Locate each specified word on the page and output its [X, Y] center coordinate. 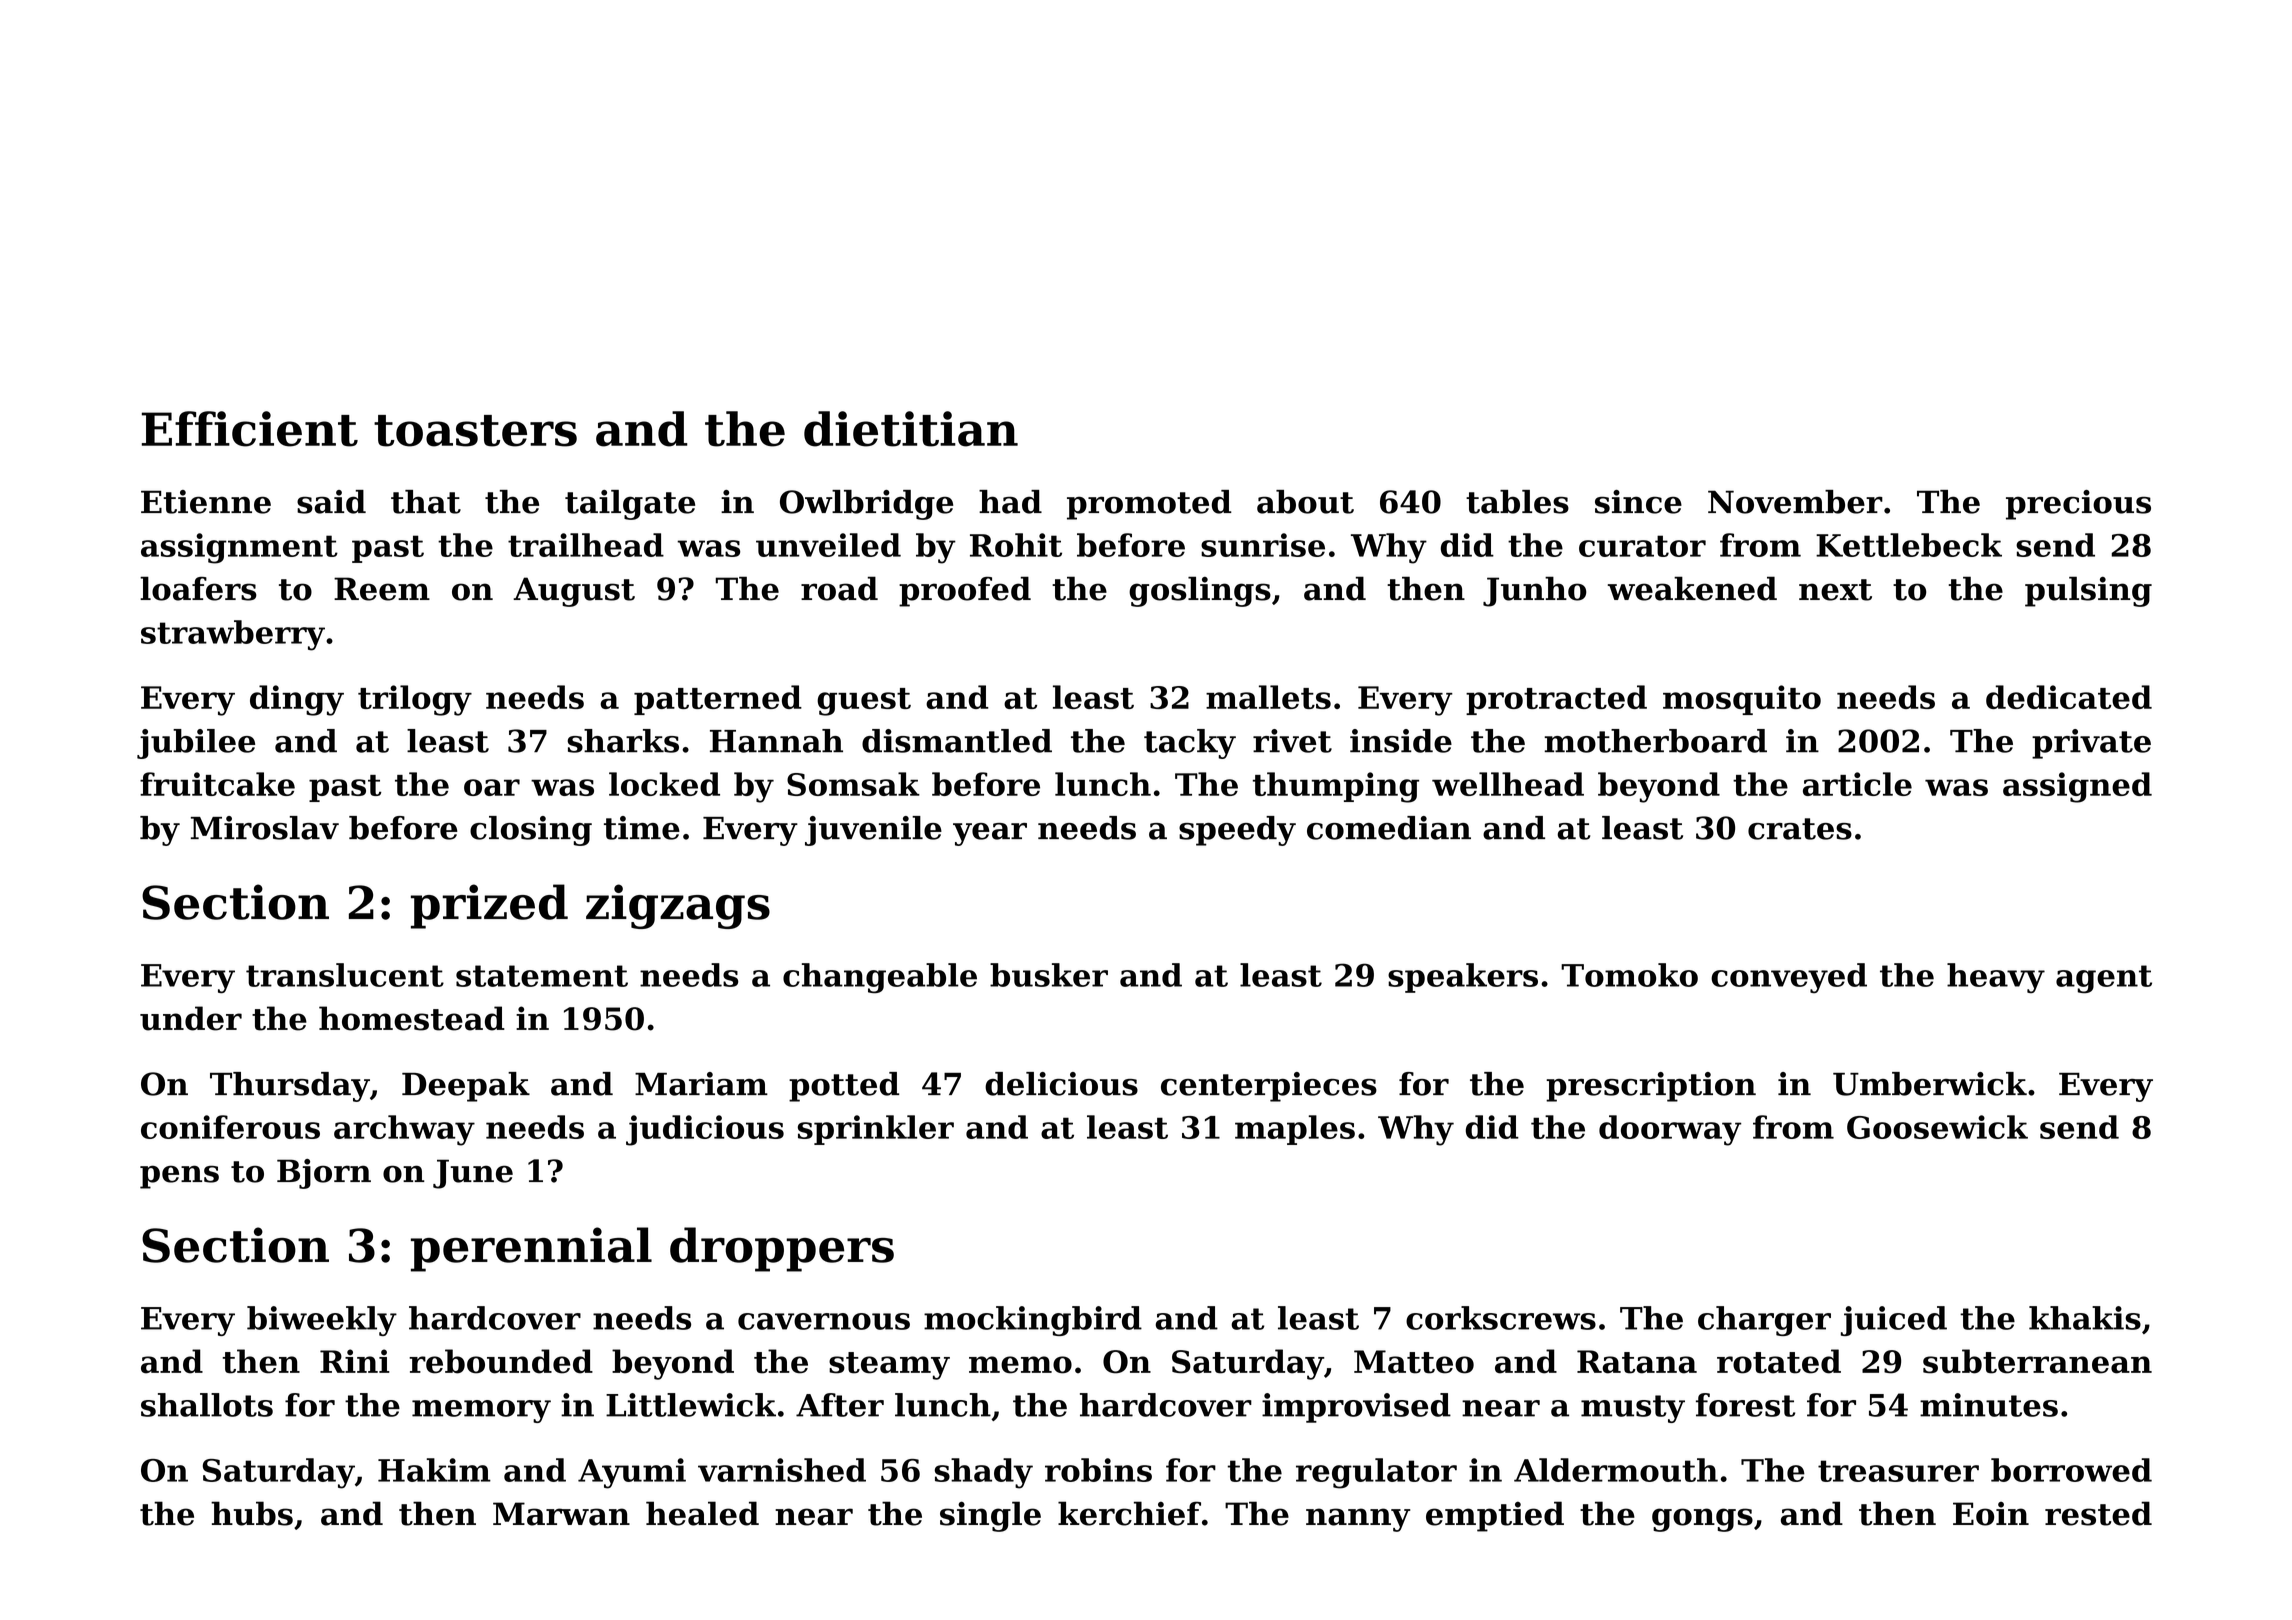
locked [664, 784]
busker [1049, 975]
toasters [475, 431]
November [1795, 502]
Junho [1535, 591]
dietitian [911, 429]
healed [702, 1513]
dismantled [957, 741]
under [191, 1018]
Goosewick [1937, 1127]
